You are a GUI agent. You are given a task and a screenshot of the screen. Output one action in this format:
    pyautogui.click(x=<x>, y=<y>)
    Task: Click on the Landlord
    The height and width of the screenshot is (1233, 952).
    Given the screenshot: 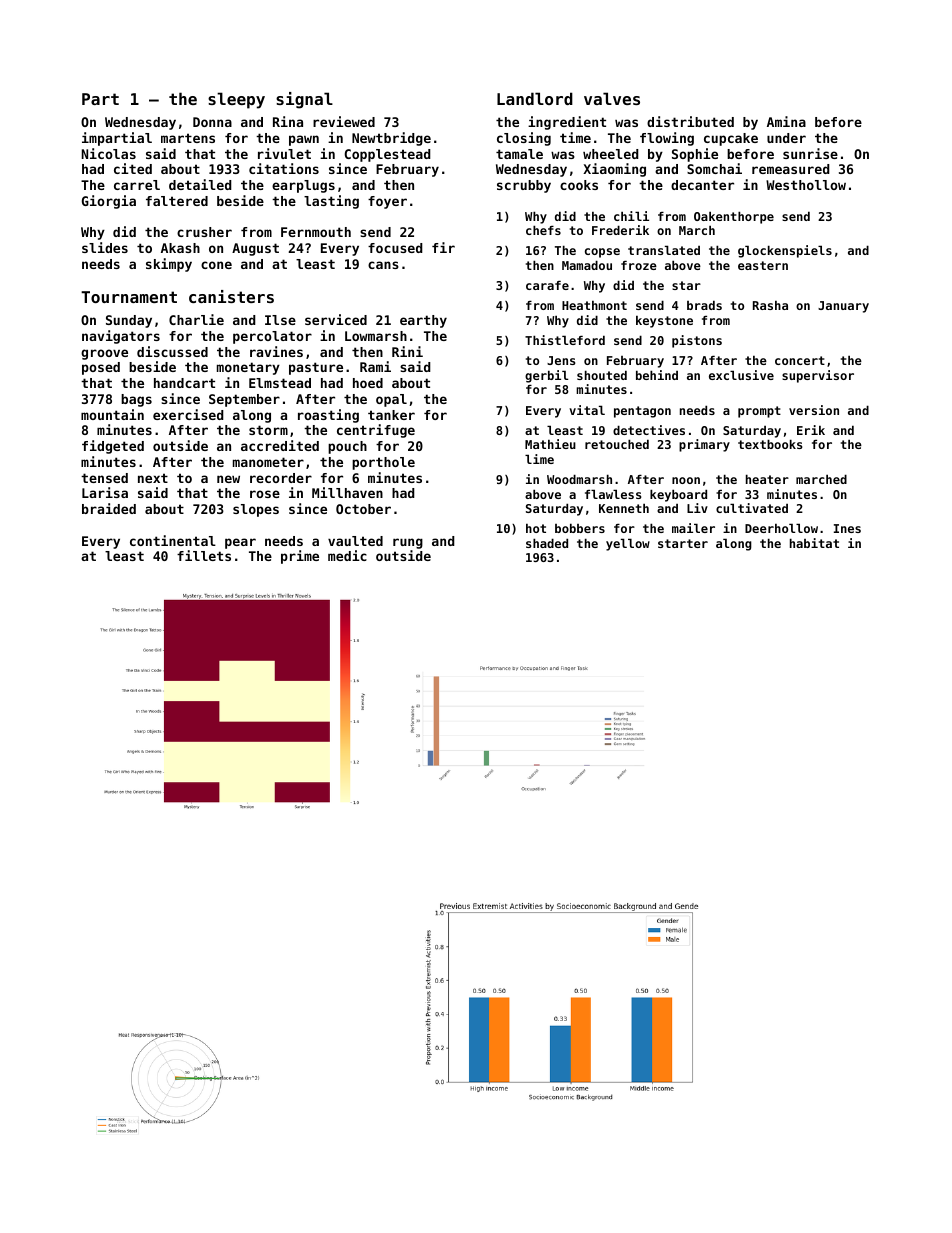 What is the action you would take?
    pyautogui.click(x=535, y=98)
